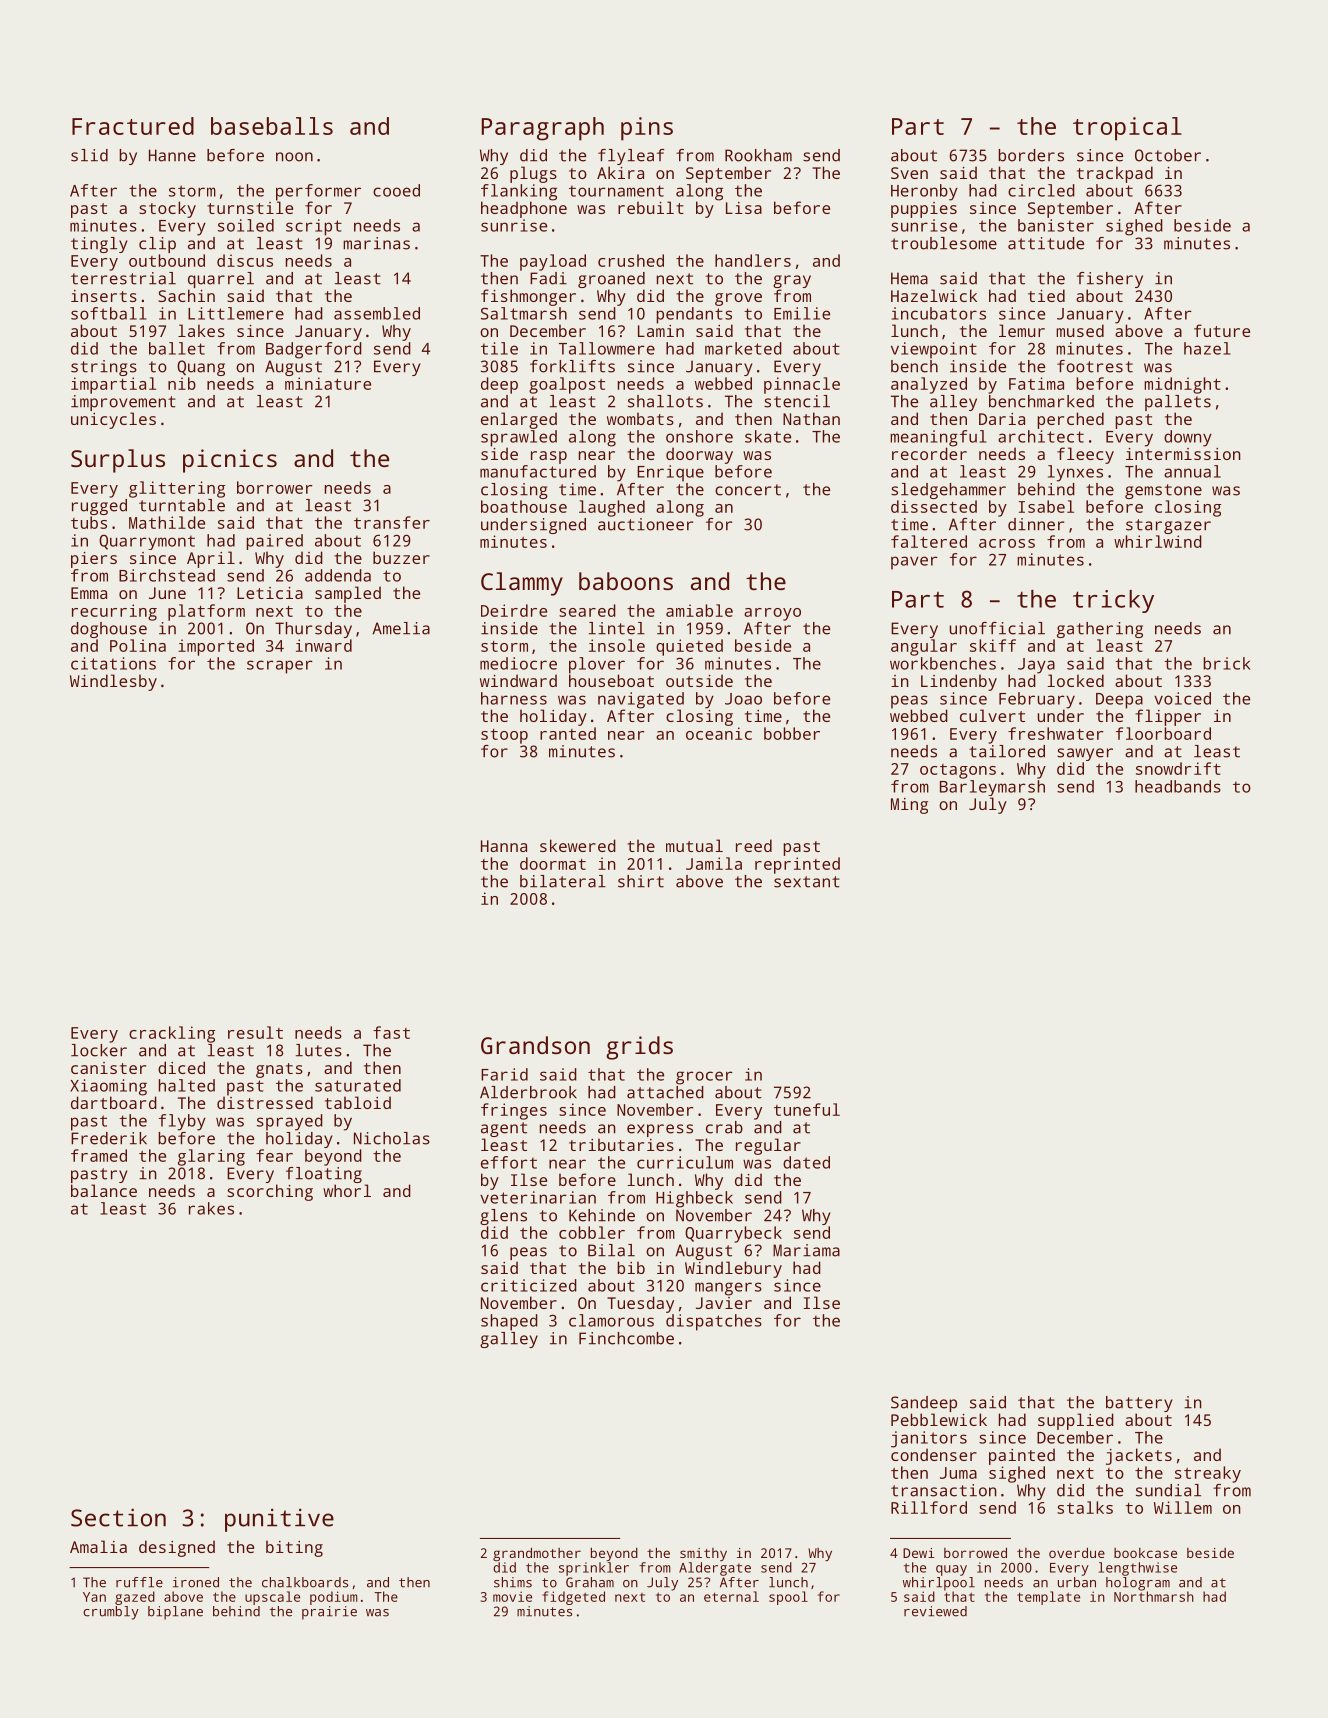 Image resolution: width=1328 pixels, height=1718 pixels. Describe the element at coordinates (1178, 786) in the screenshot. I see `headbands` at that location.
